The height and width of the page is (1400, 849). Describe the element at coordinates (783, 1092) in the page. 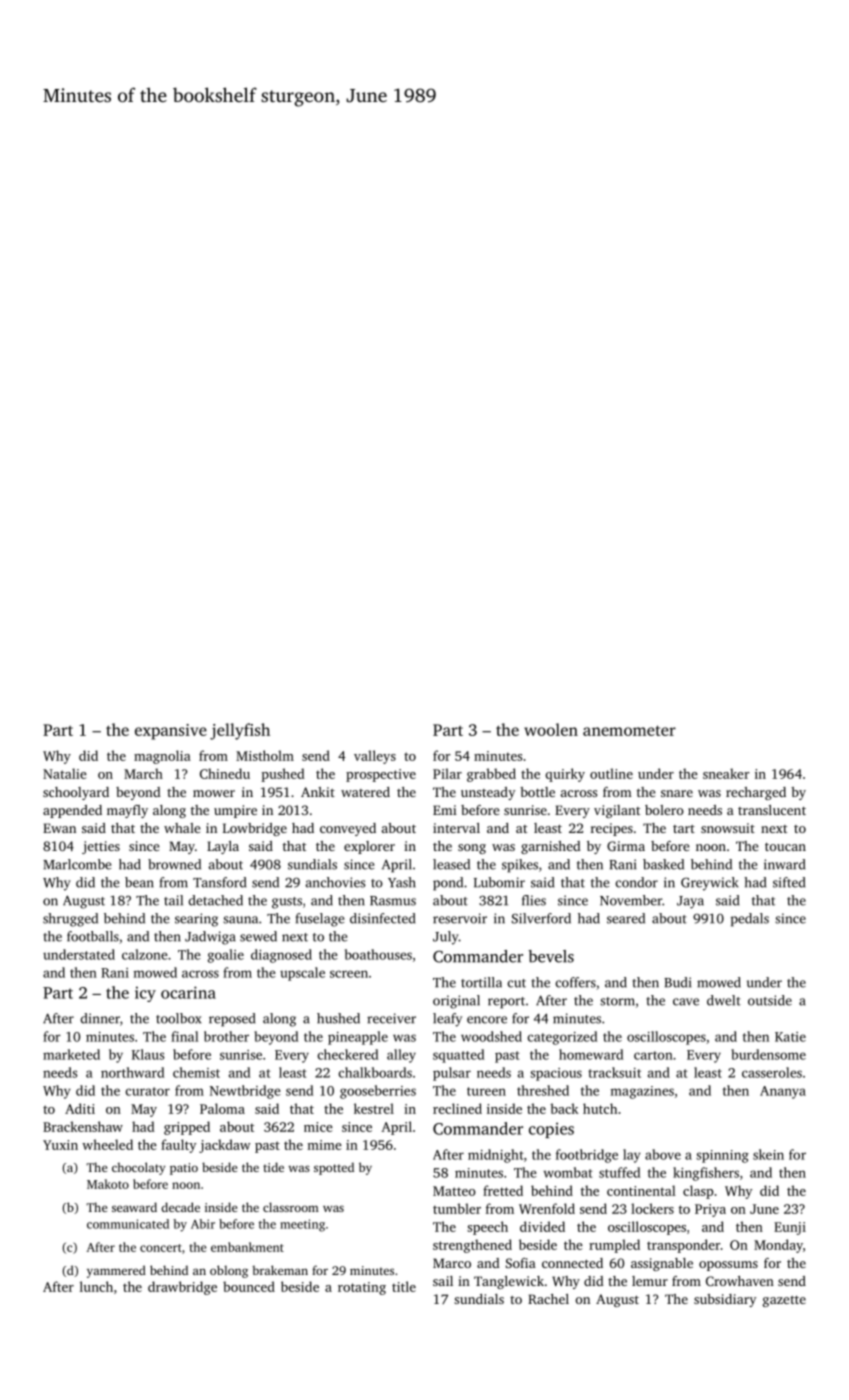

I see `Ananya` at that location.
